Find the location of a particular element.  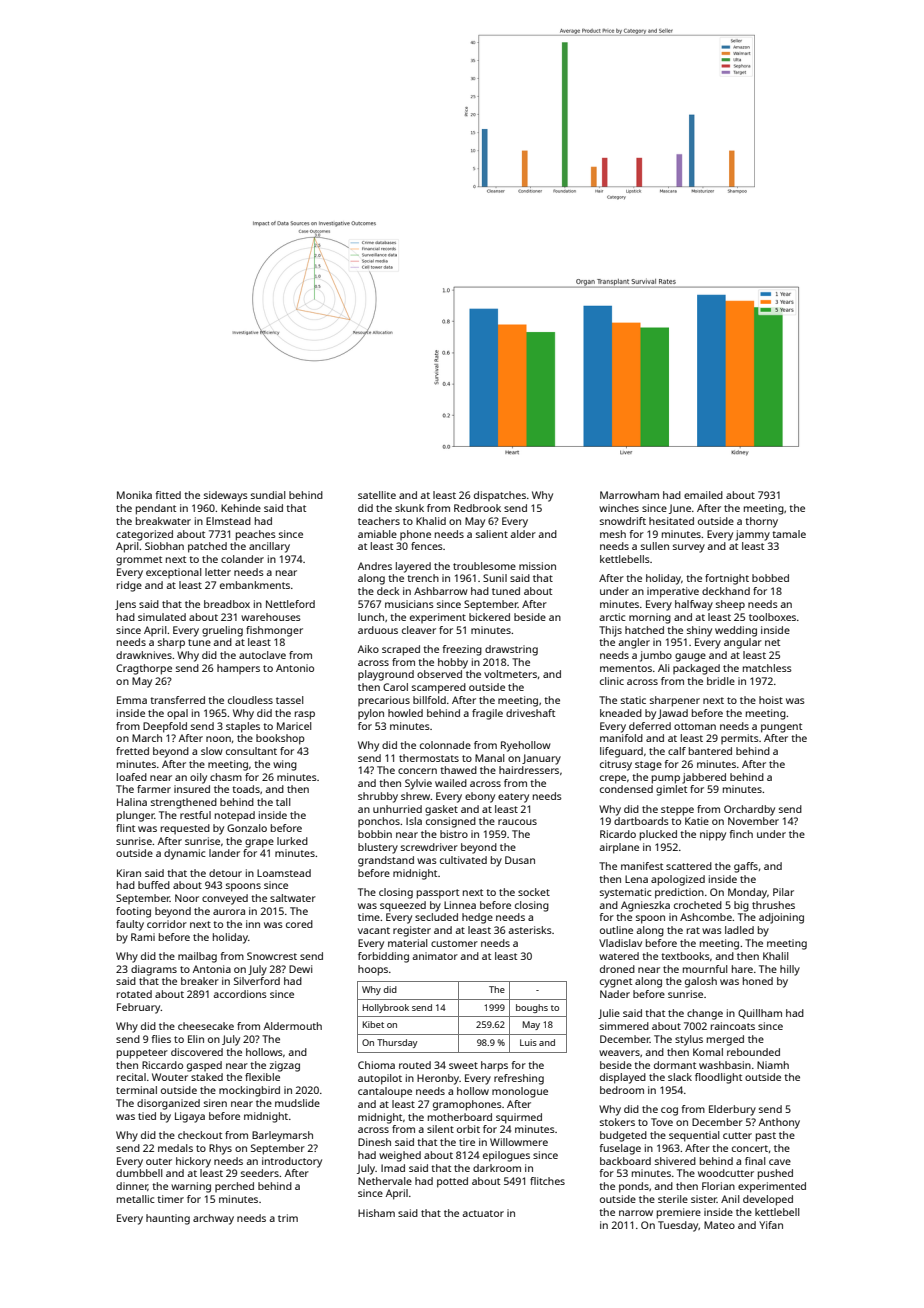

Maricel is located at coordinates (294, 726).
